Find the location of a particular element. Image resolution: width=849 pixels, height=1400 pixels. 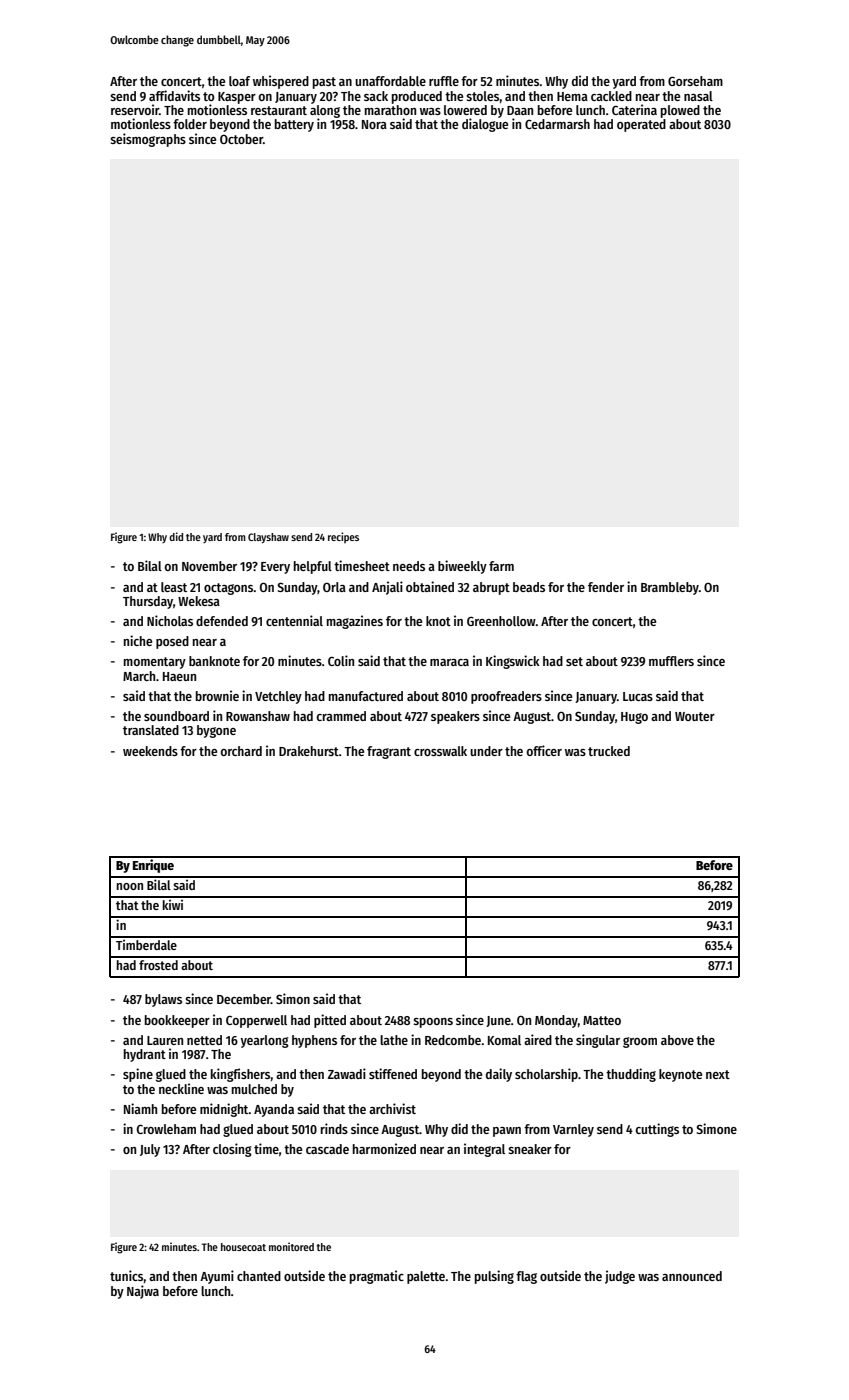

tunics is located at coordinates (127, 1275).
